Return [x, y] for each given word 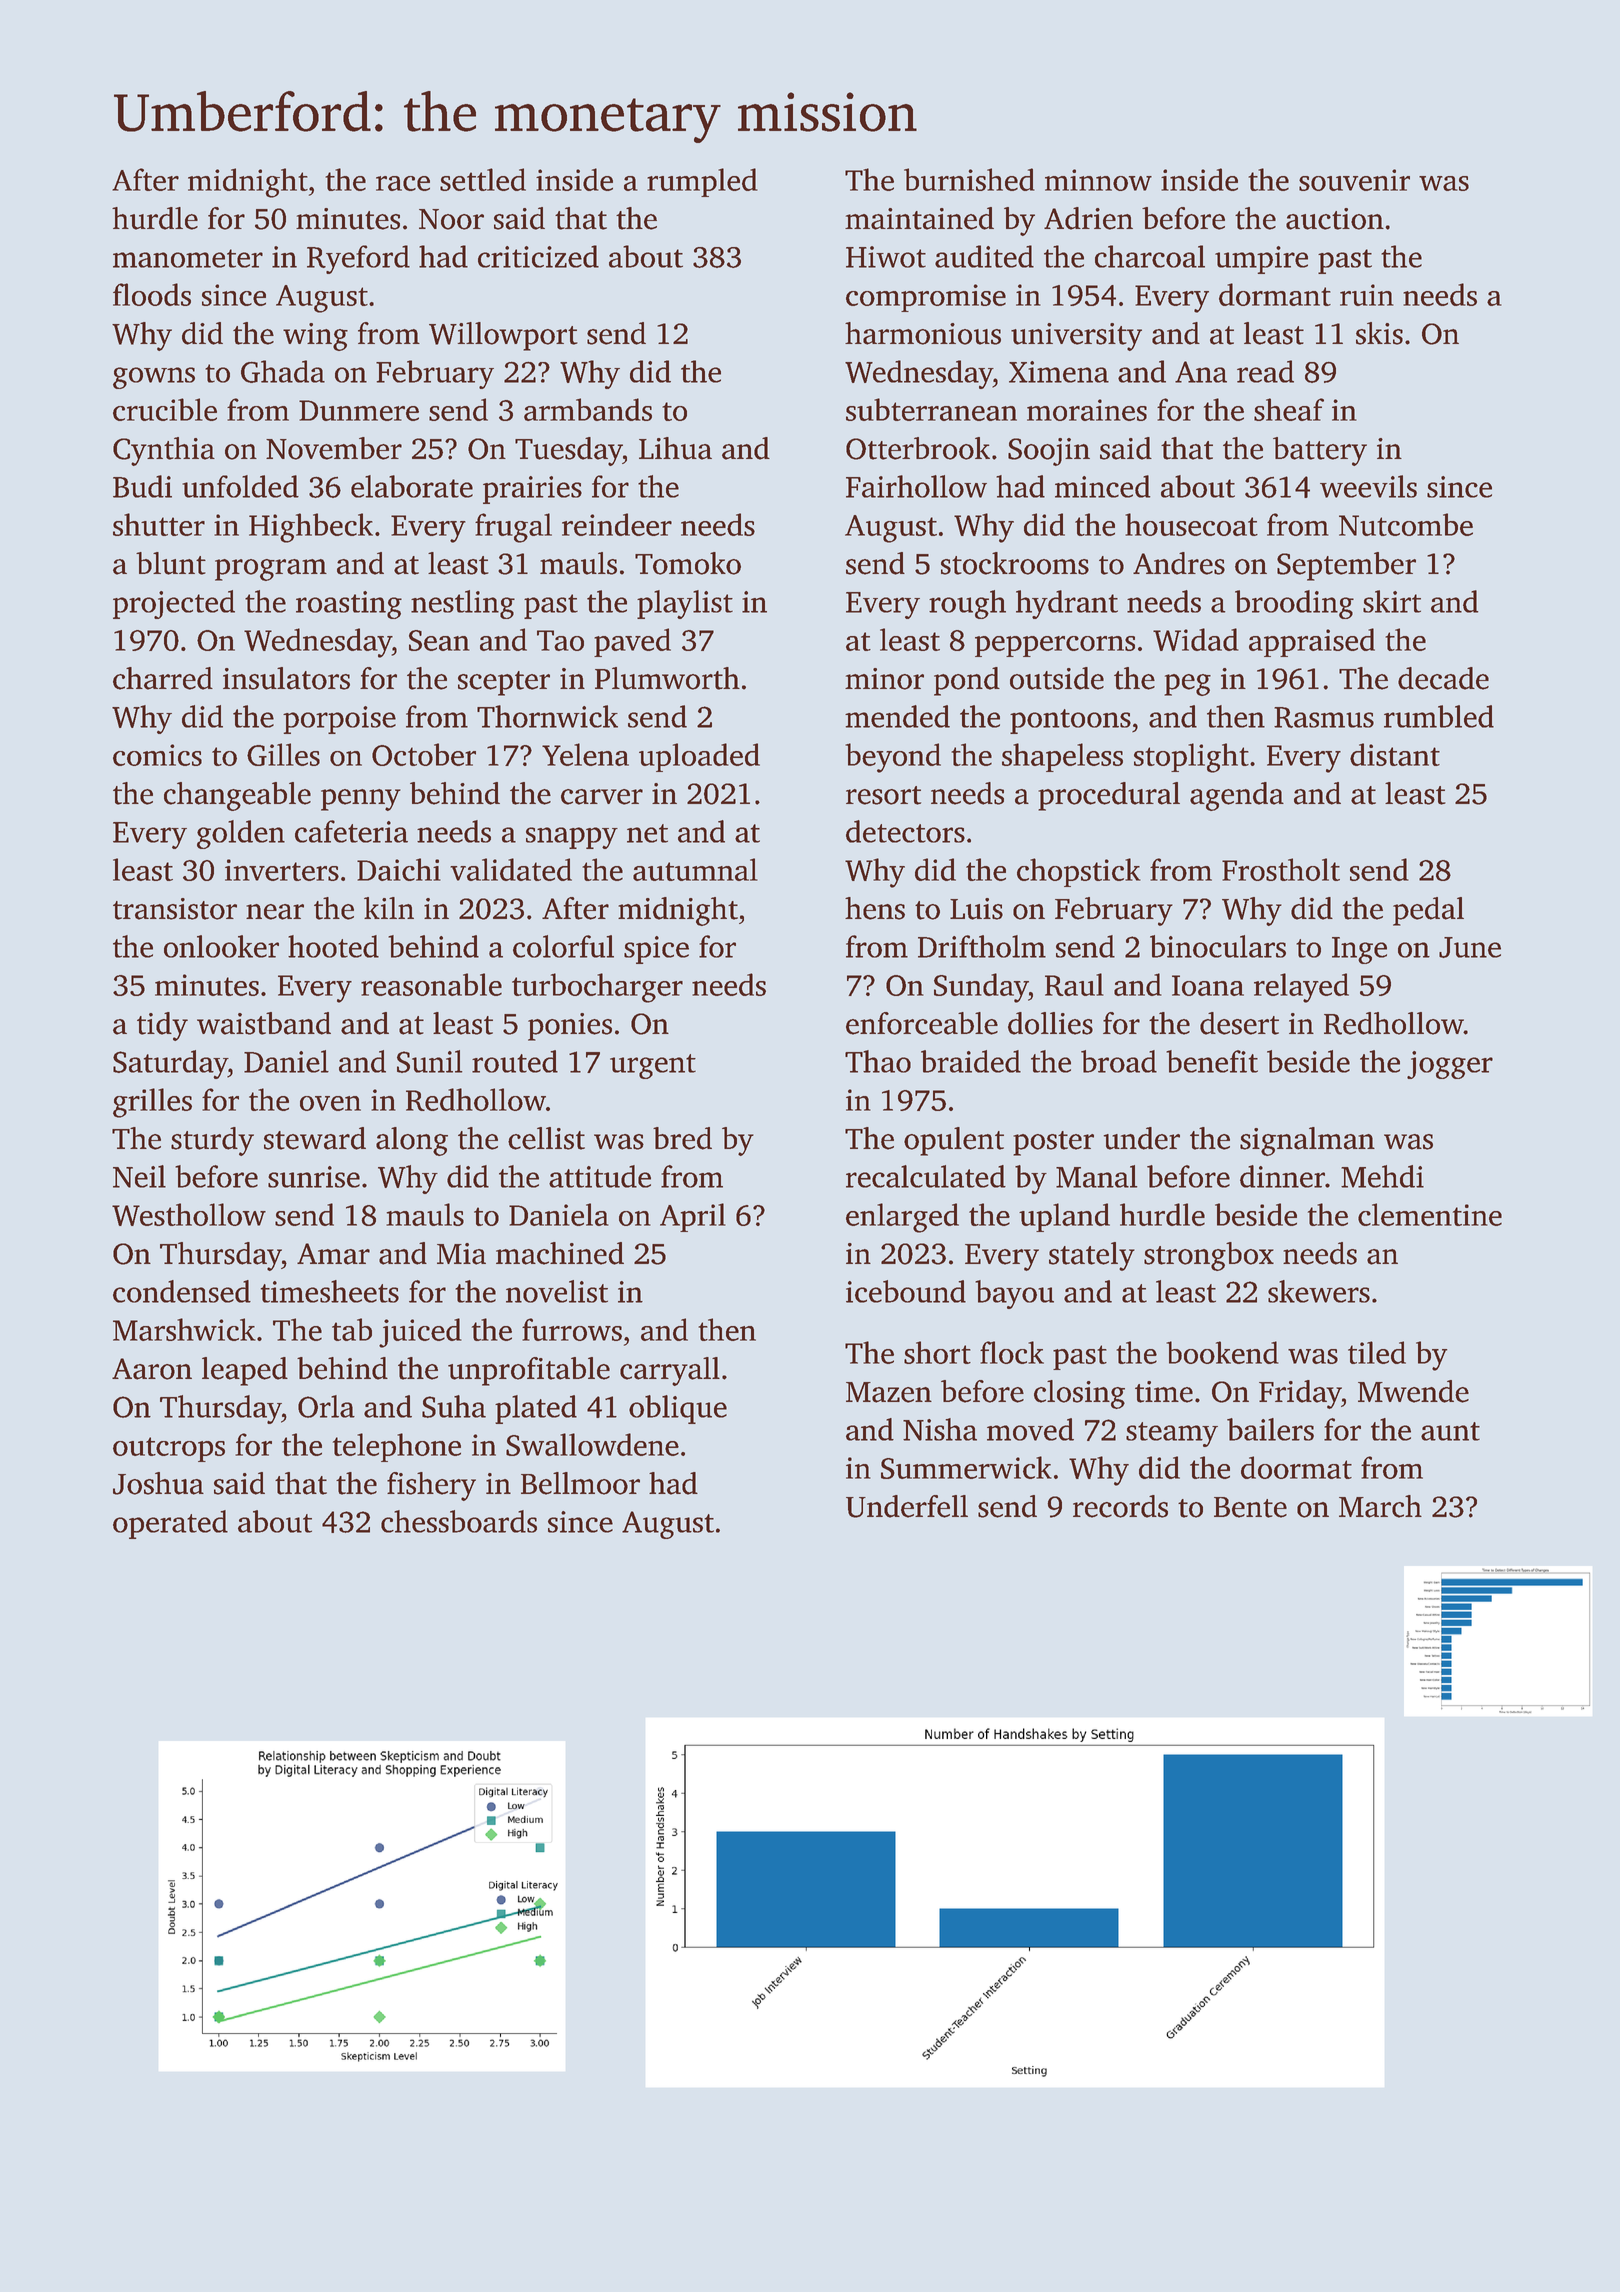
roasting [349, 605]
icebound [906, 1291]
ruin [1367, 295]
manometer [188, 258]
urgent [653, 1066]
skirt [1392, 601]
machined [560, 1253]
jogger [1450, 1065]
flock [1012, 1352]
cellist [546, 1138]
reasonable [431, 984]
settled [483, 179]
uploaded [699, 757]
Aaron [152, 1369]
